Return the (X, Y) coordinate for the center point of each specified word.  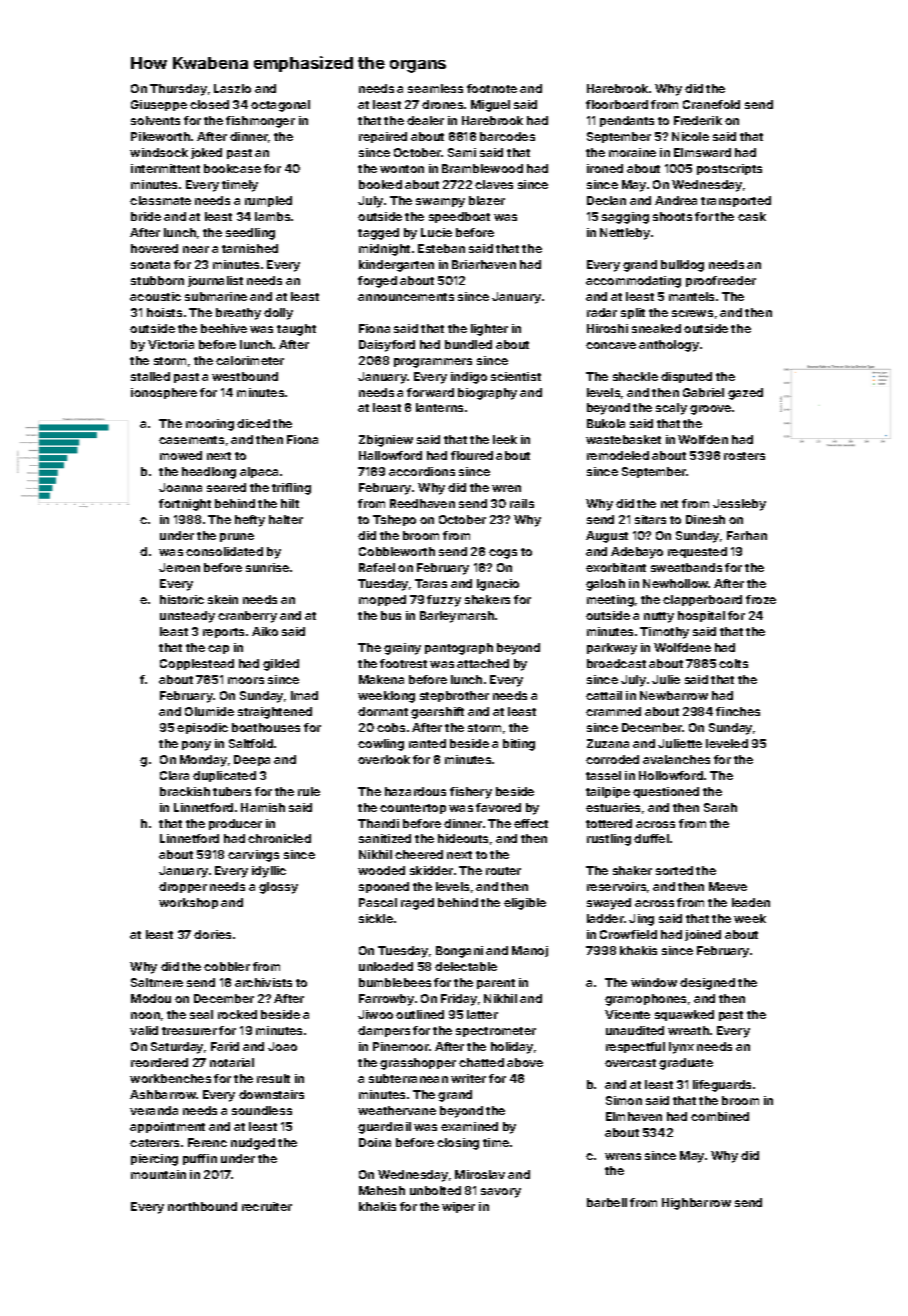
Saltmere (157, 982)
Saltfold (251, 743)
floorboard (617, 104)
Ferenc (207, 1142)
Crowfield (628, 934)
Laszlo (232, 88)
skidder (431, 870)
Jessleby (739, 505)
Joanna (180, 487)
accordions (422, 471)
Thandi (378, 823)
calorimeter (250, 360)
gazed (745, 394)
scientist (516, 376)
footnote (492, 88)
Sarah (720, 807)
